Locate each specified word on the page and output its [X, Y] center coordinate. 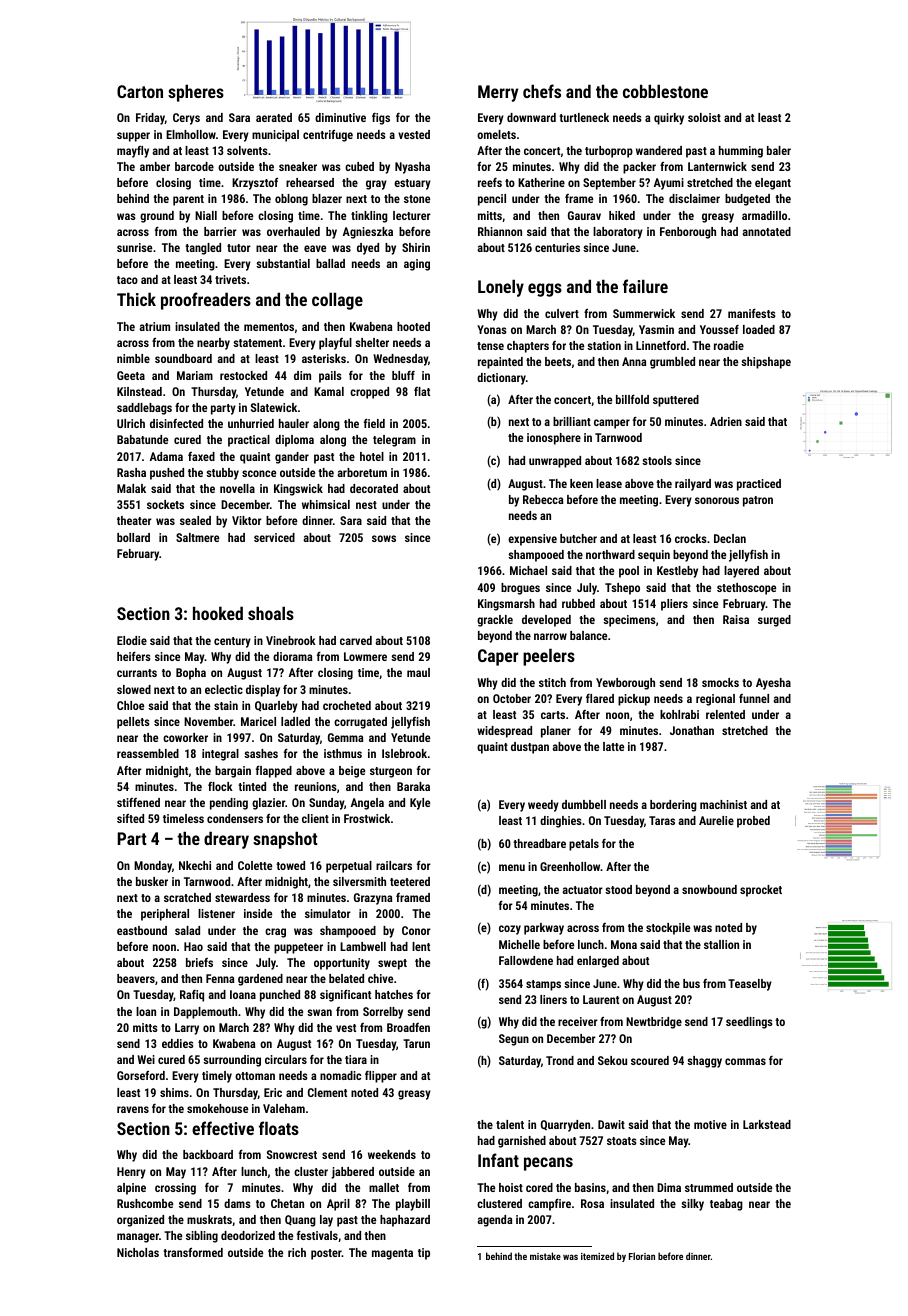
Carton [140, 91]
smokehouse [217, 1108]
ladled [295, 721]
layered [741, 572]
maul [418, 672]
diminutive [340, 117]
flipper [381, 1077]
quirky [669, 119]
